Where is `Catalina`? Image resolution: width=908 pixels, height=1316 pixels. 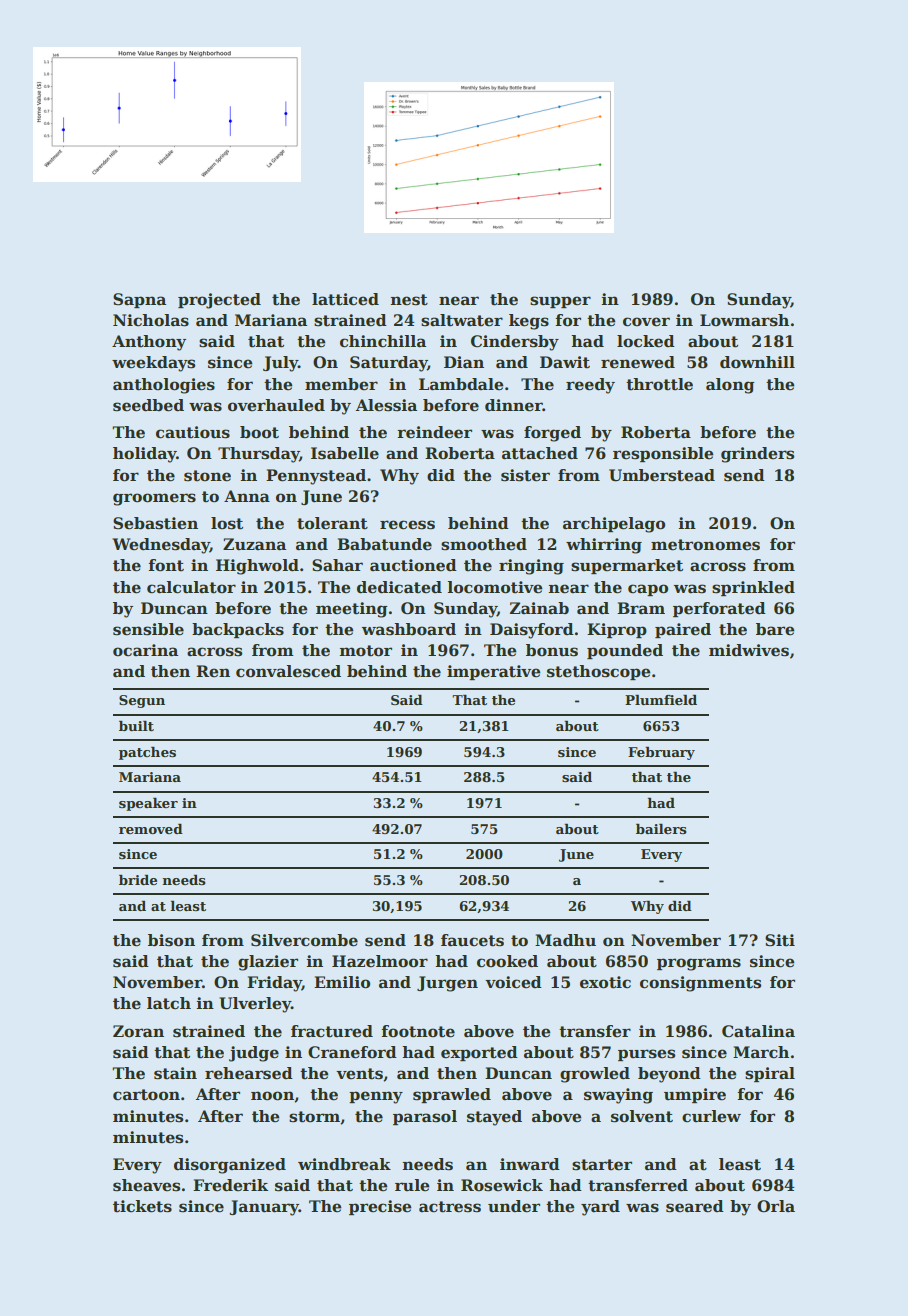
Catalina is located at coordinates (758, 1031).
